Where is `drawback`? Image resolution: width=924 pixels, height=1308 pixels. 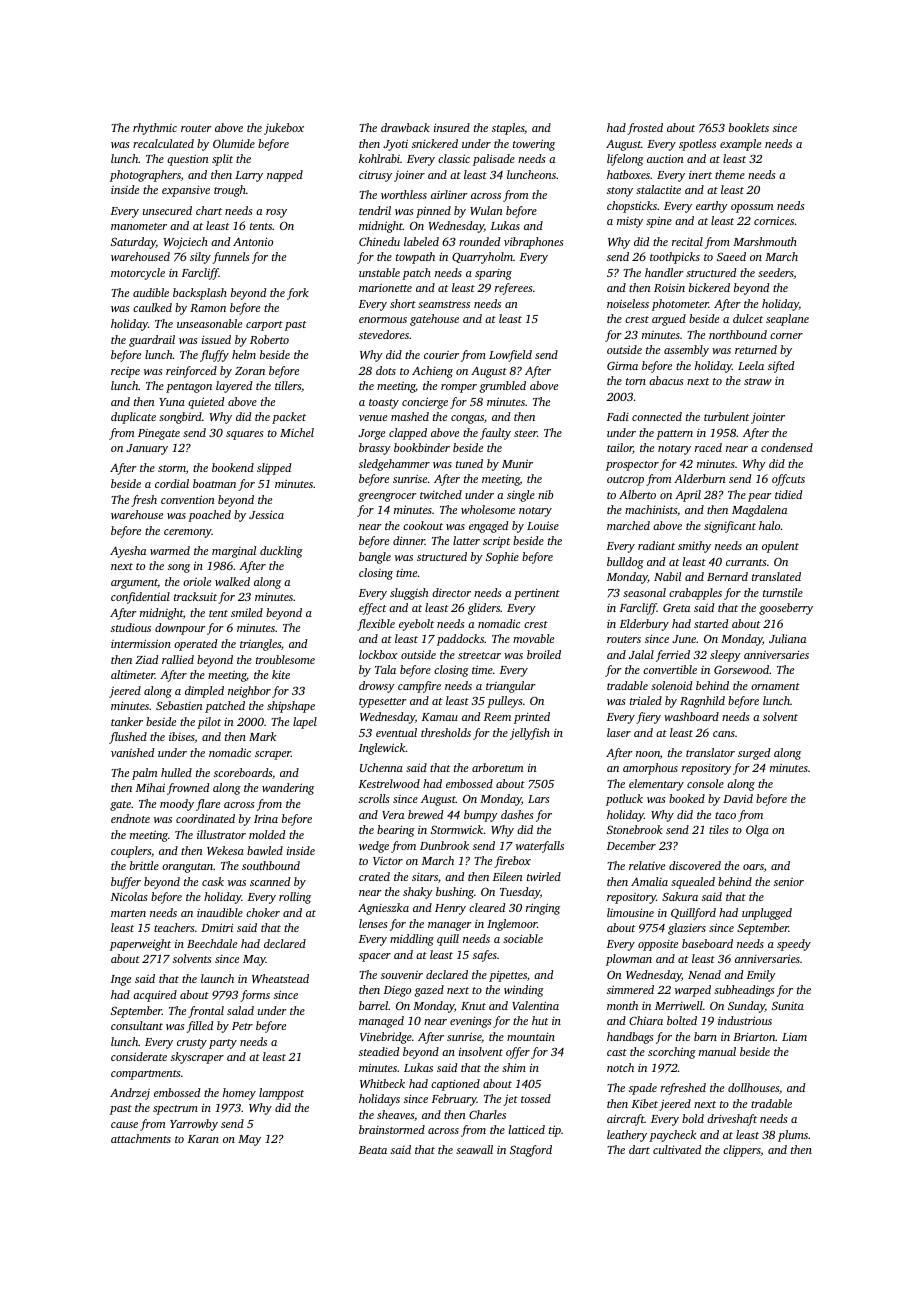
drawback is located at coordinates (405, 127).
